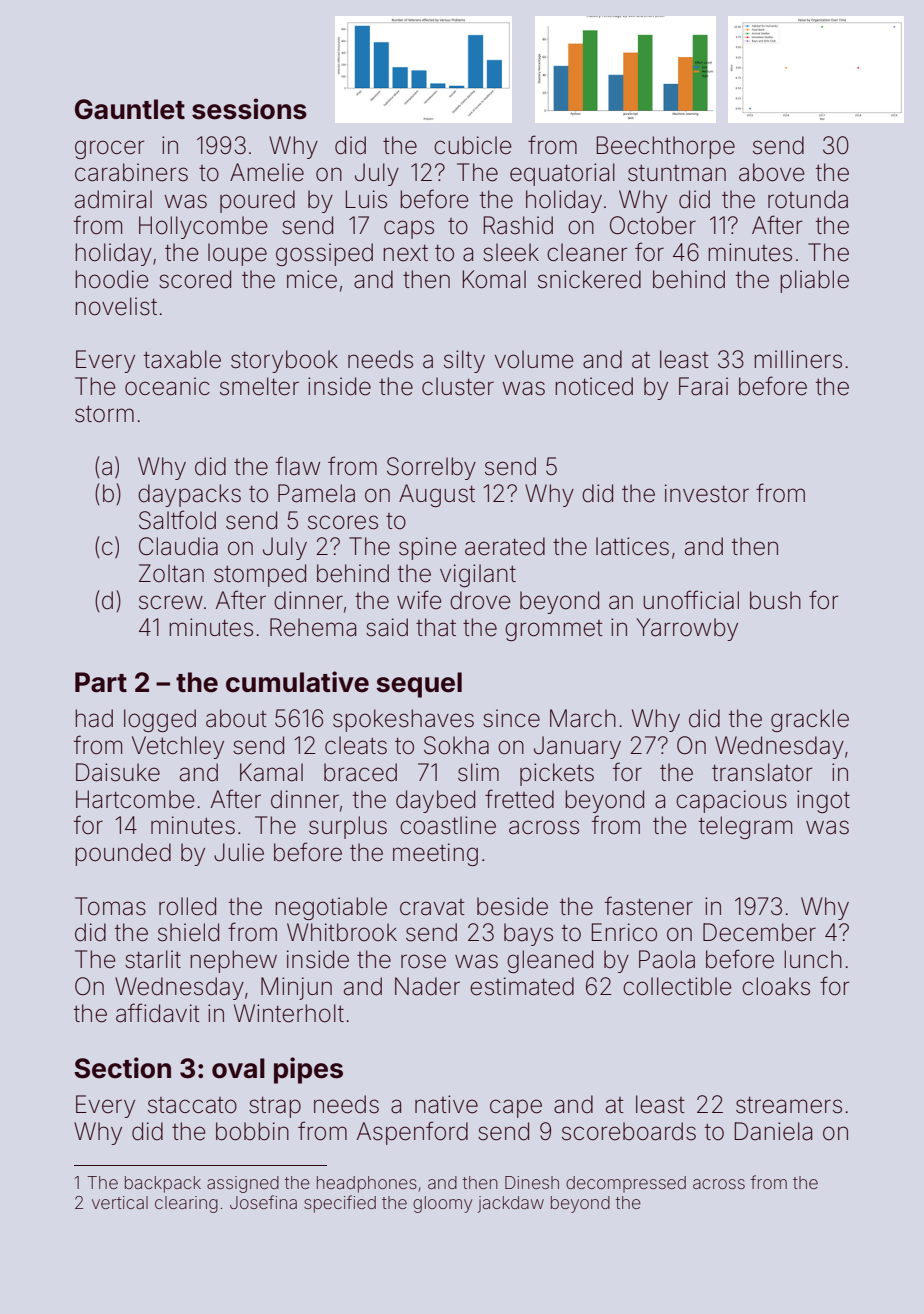 The width and height of the document is (924, 1314). What do you see at coordinates (813, 959) in the document?
I see `lunch` at bounding box center [813, 959].
